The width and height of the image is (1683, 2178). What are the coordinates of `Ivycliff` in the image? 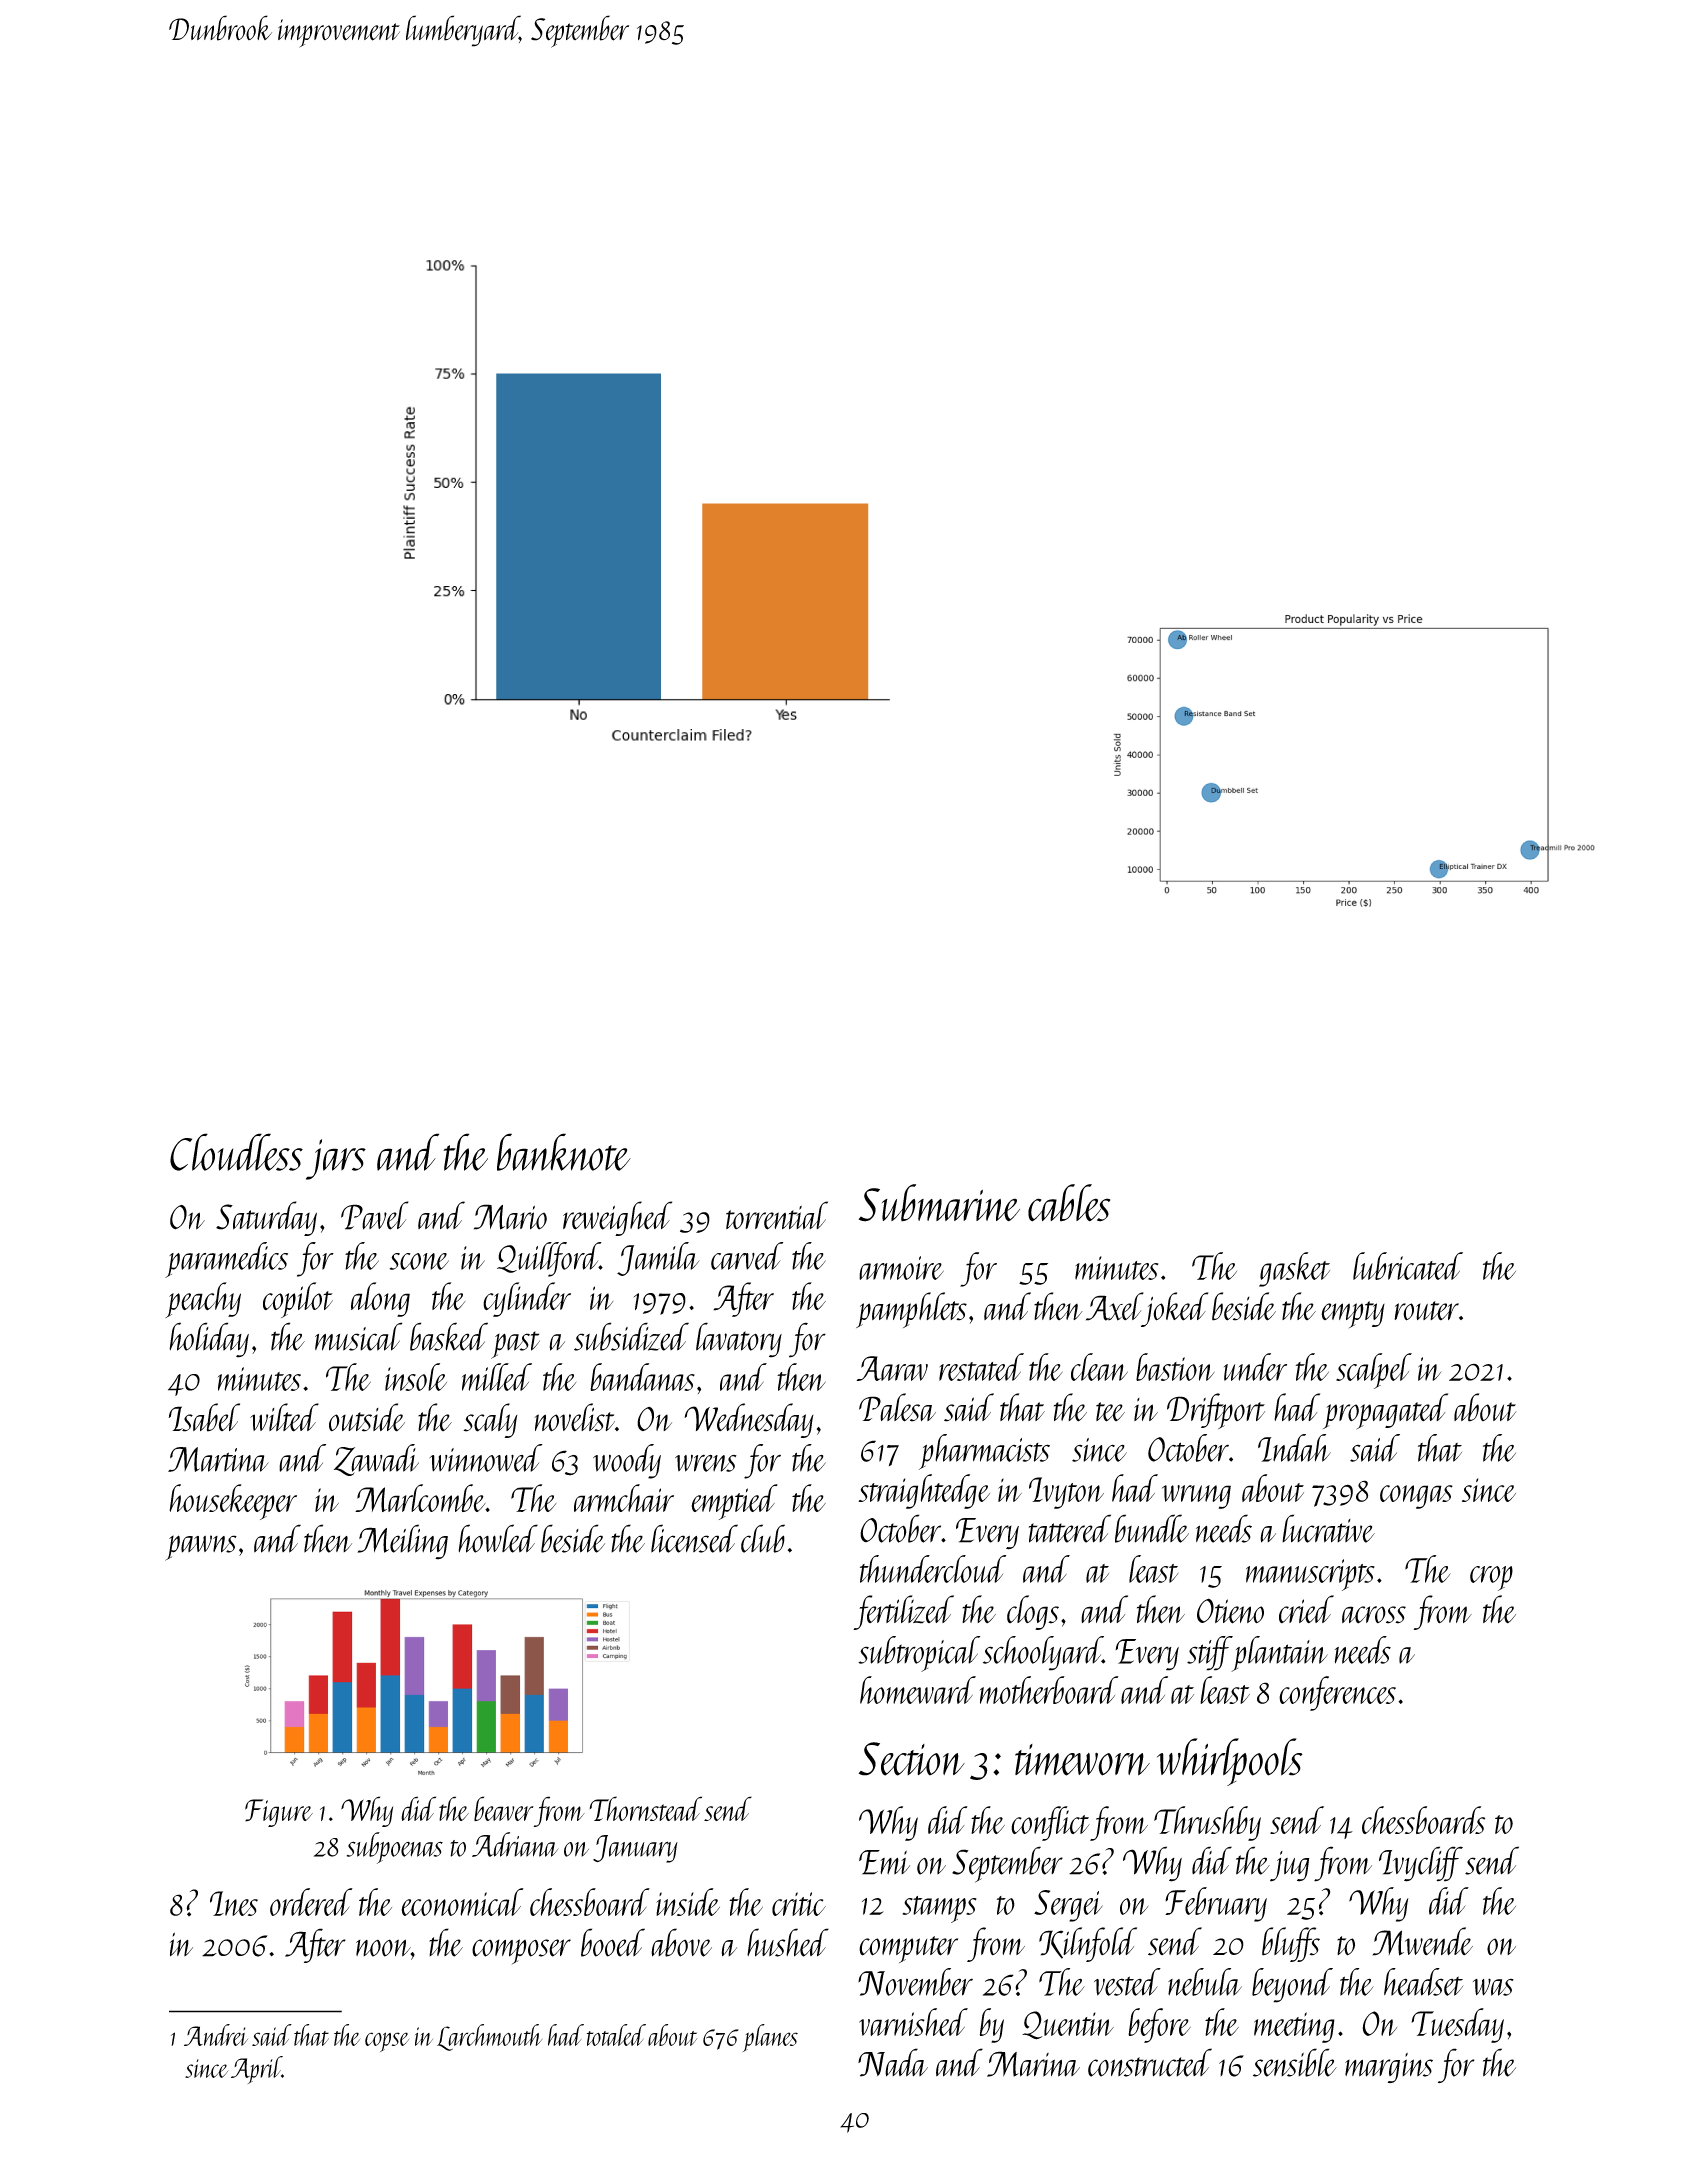 It's located at (1421, 1864).
